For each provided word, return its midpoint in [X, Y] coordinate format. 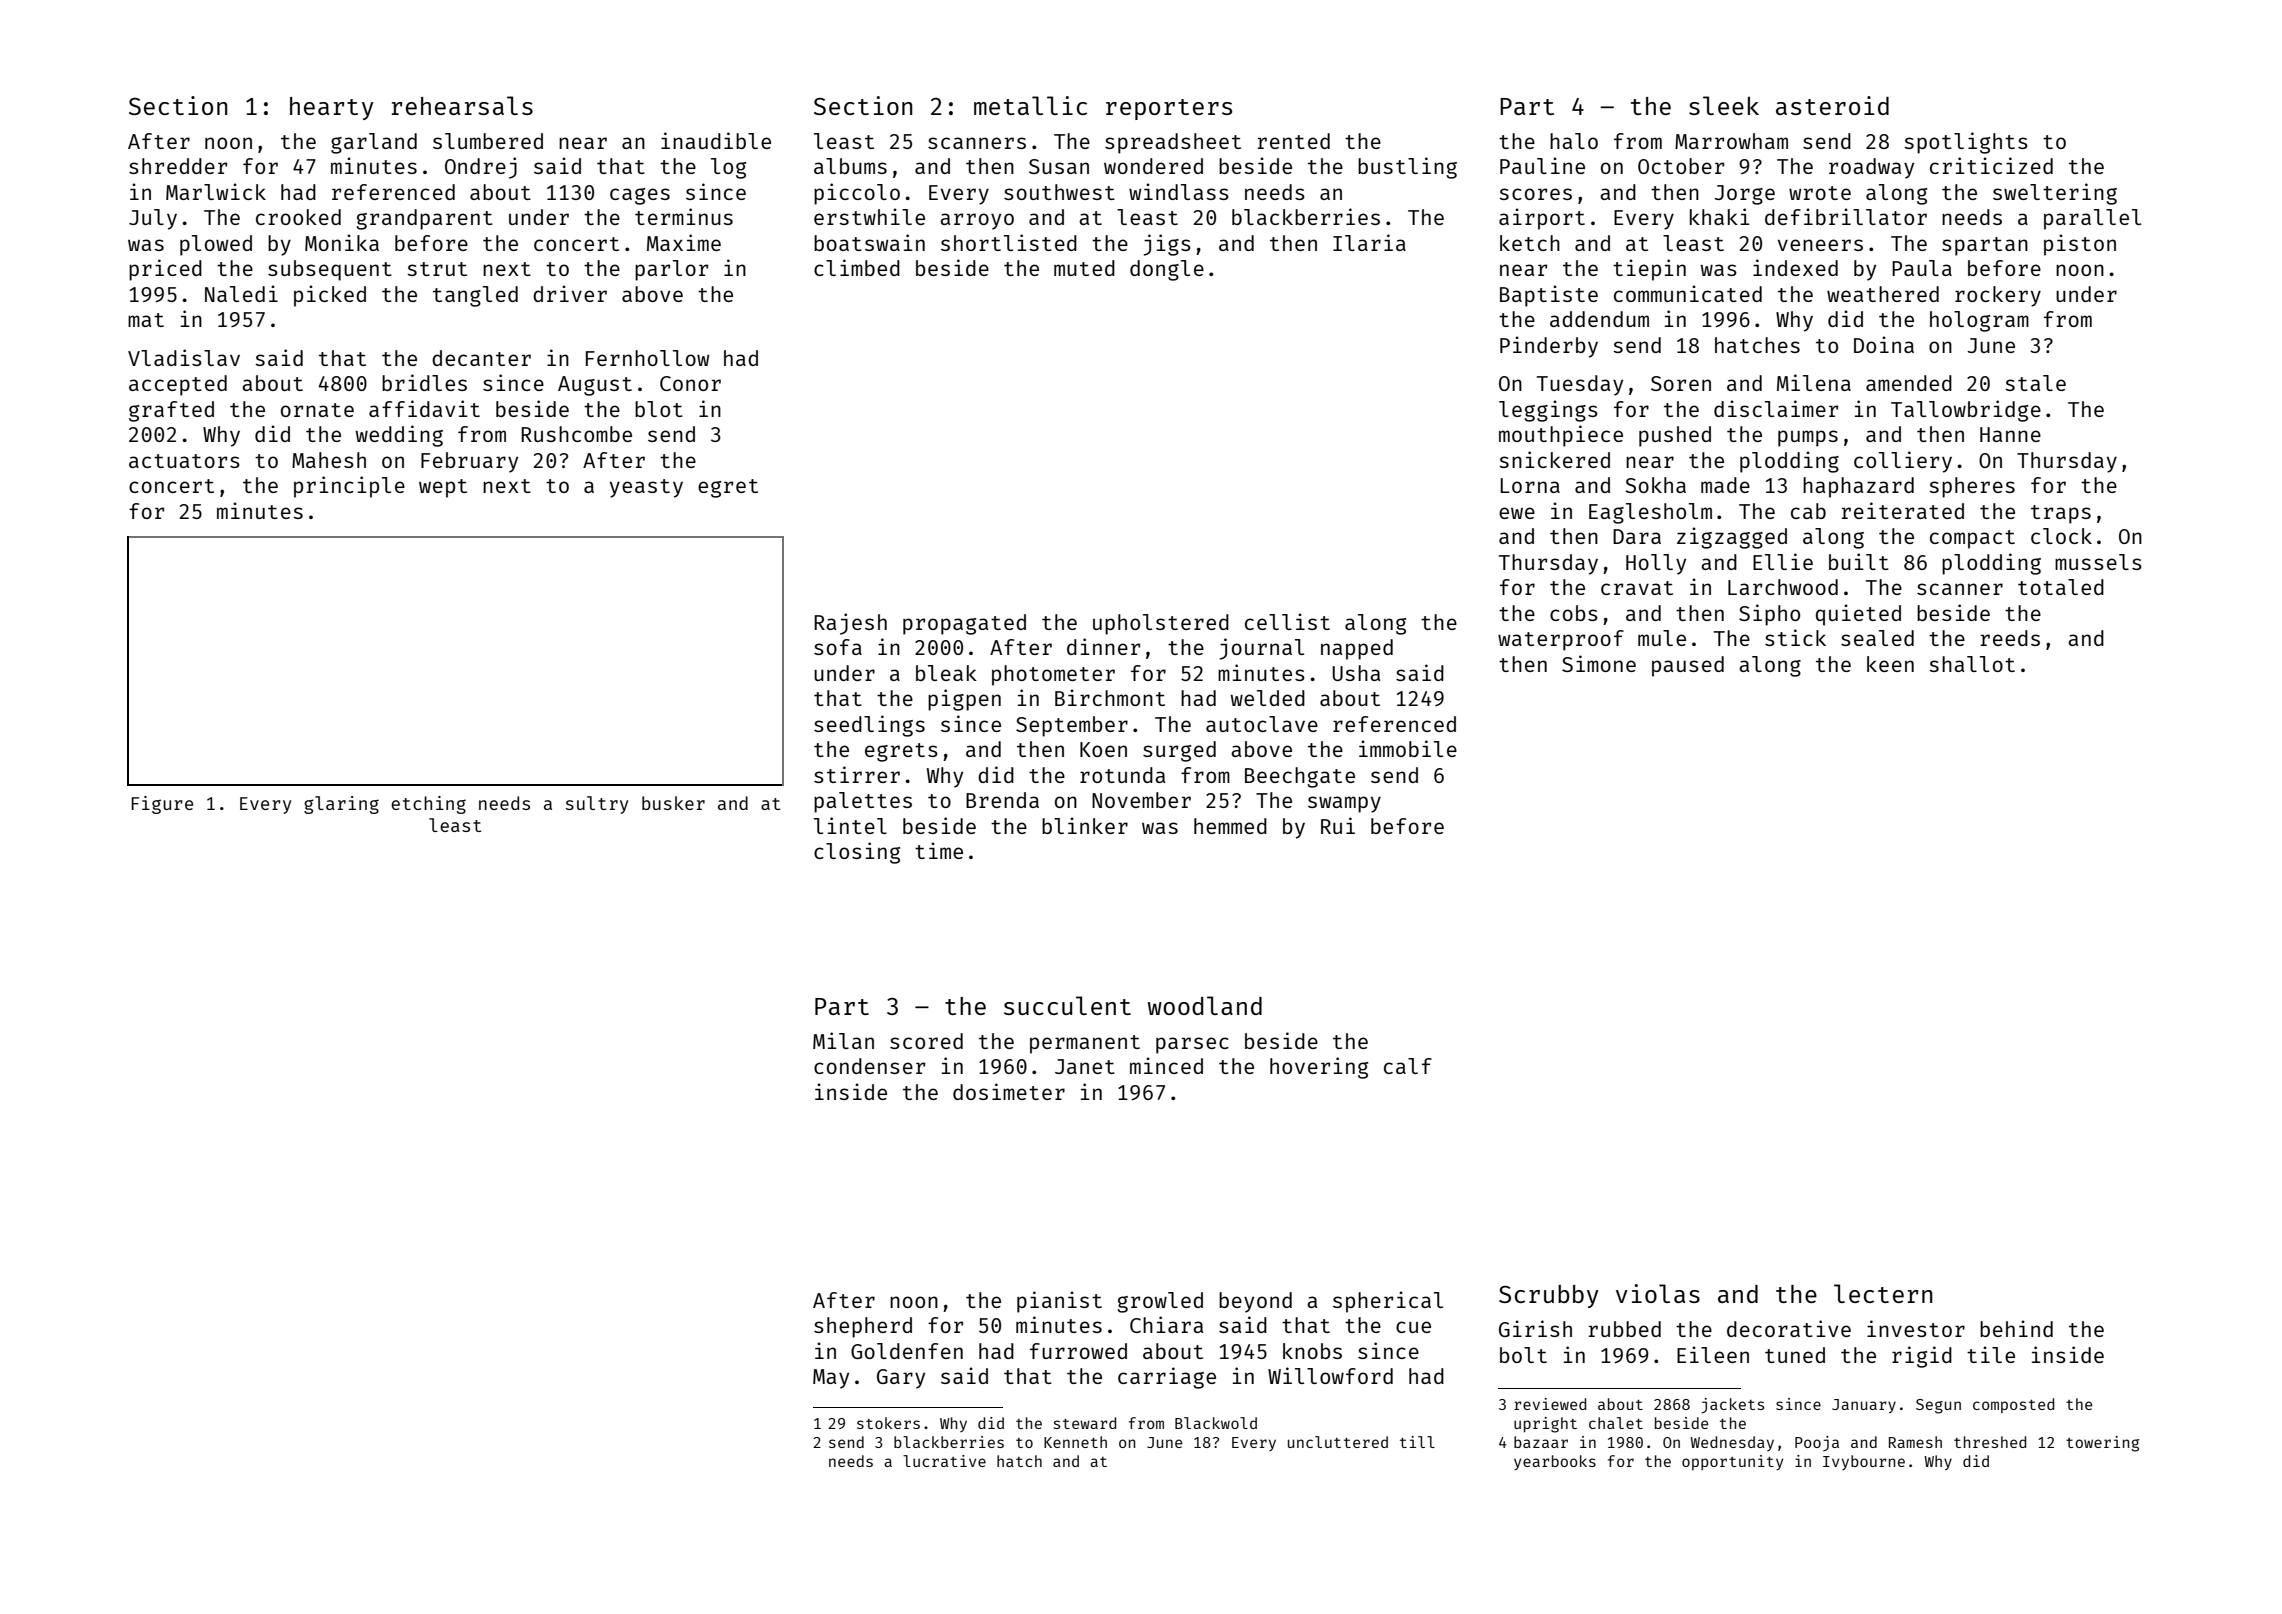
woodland [1205, 1005]
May [831, 1379]
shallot [1972, 664]
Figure [162, 805]
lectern [1883, 1293]
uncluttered [1338, 1442]
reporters [1169, 109]
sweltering [2055, 194]
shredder [178, 166]
